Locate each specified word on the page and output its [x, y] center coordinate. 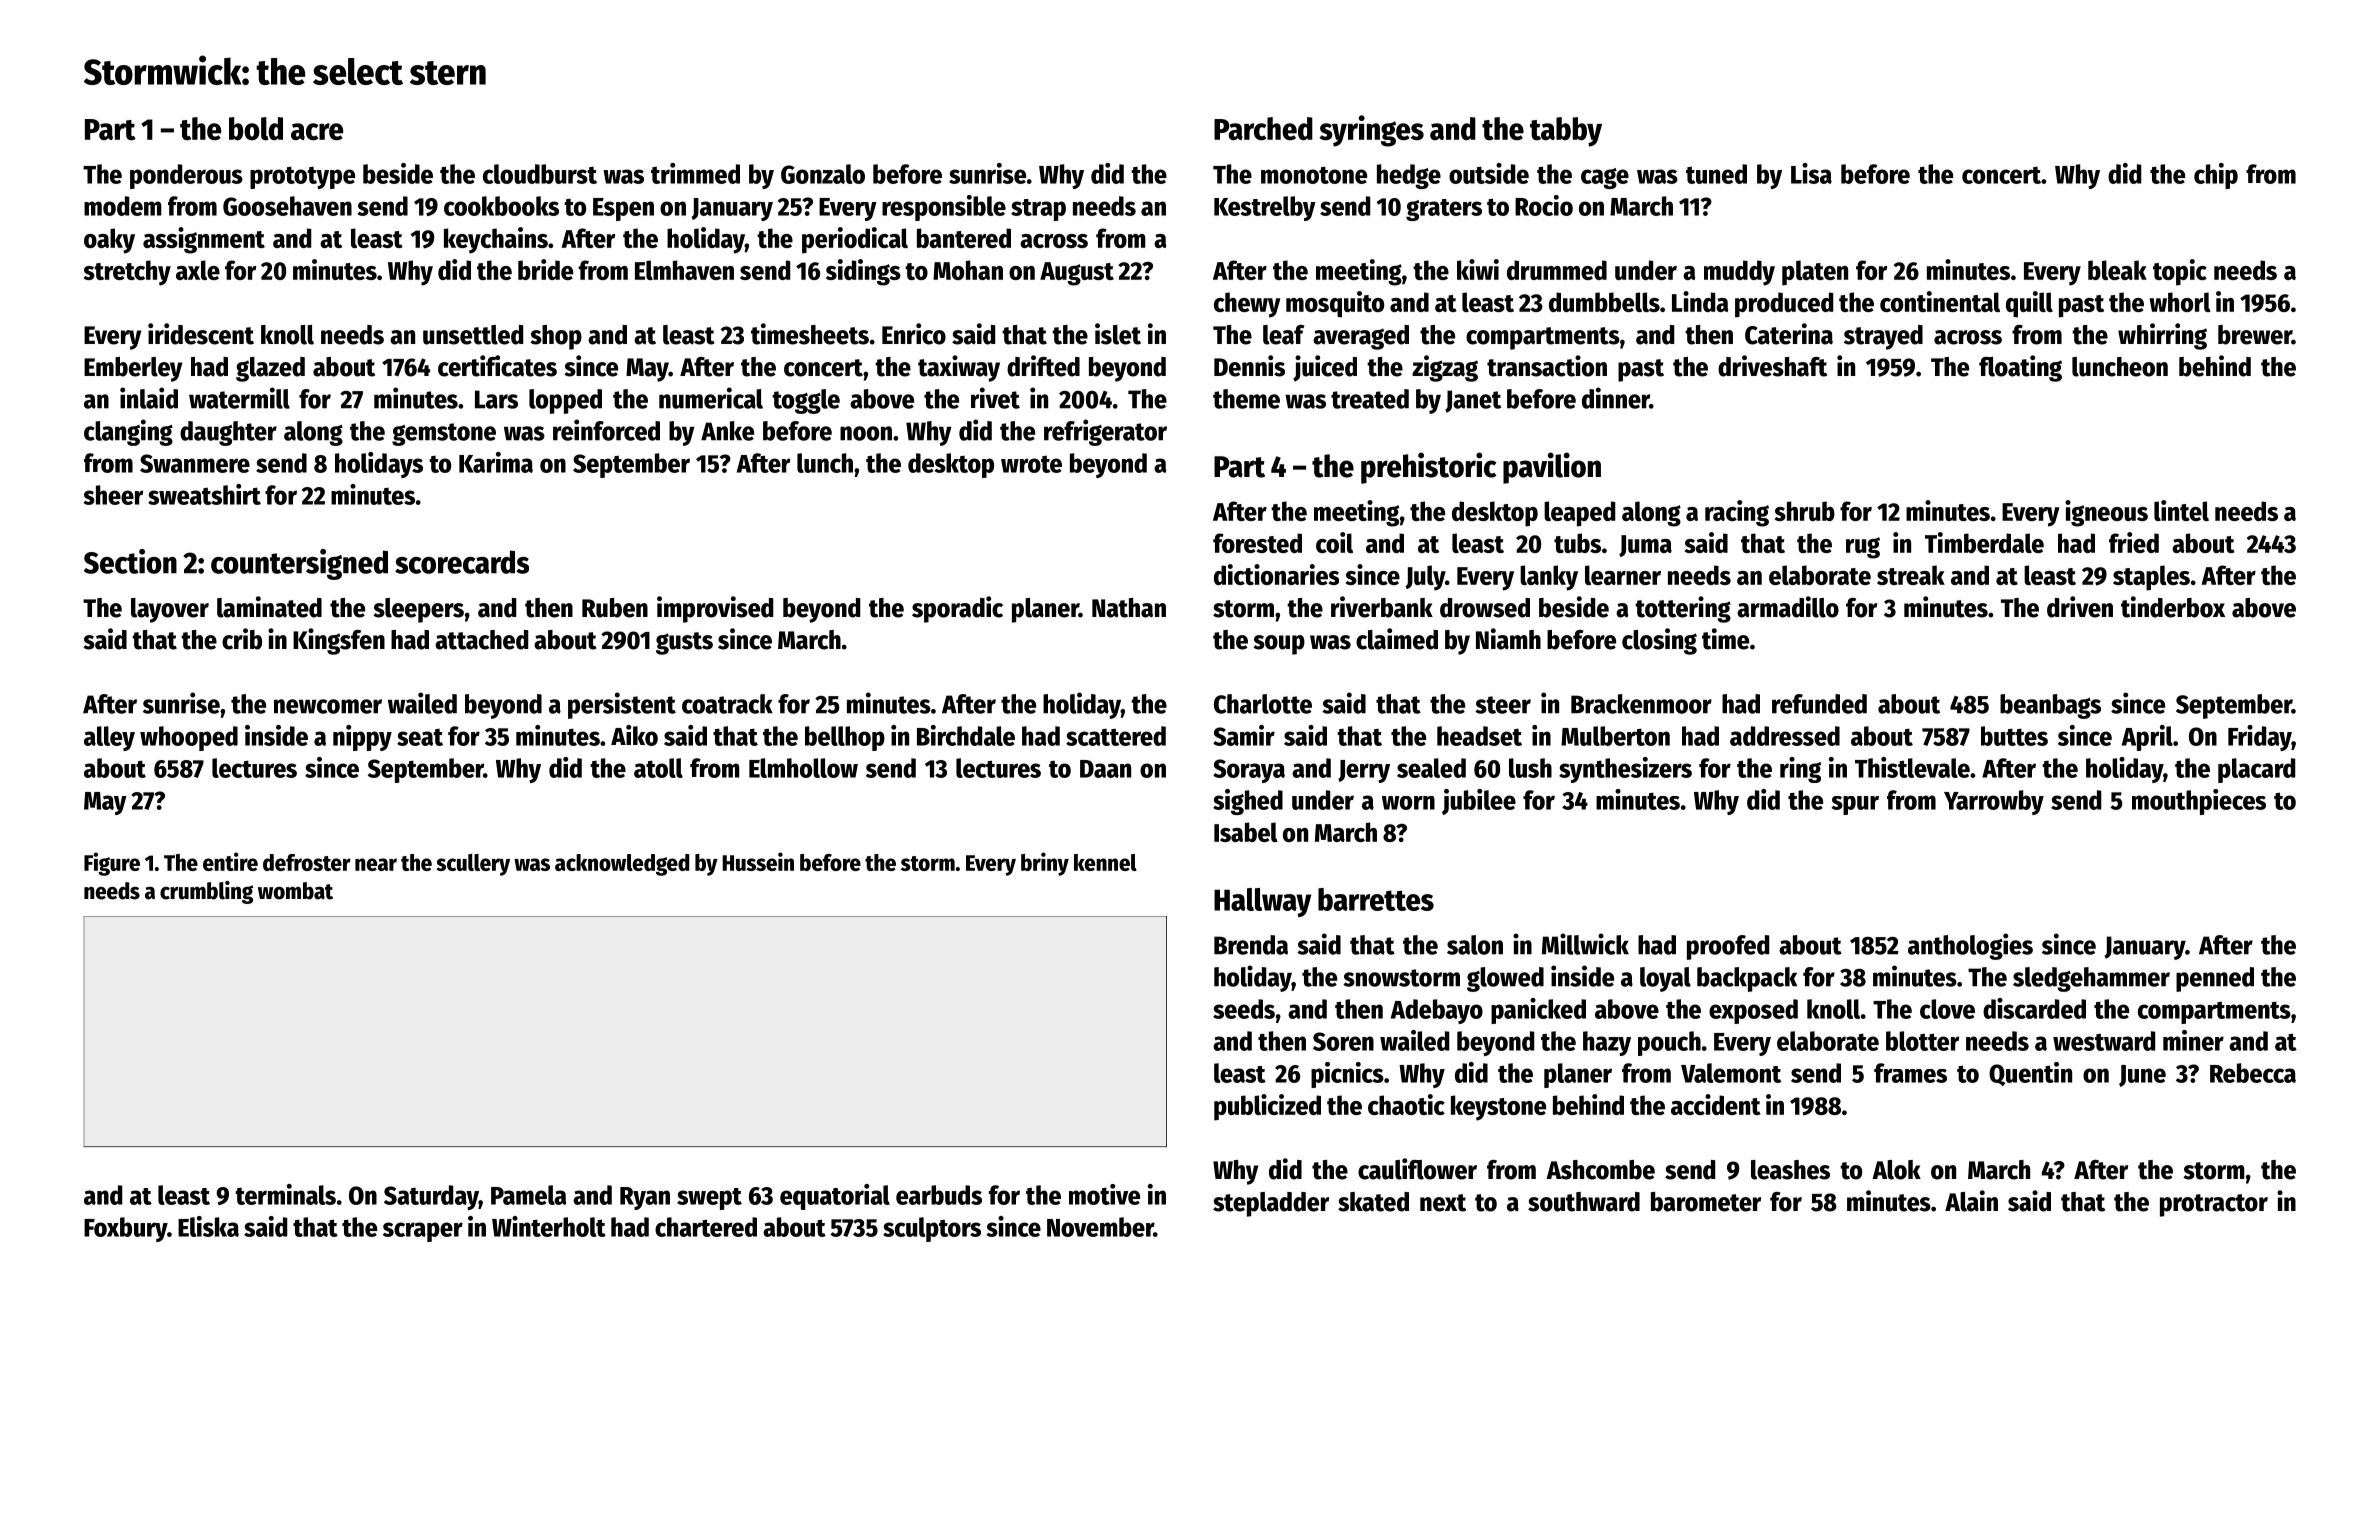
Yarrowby [1994, 802]
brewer [2255, 335]
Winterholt [549, 1226]
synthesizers [1625, 770]
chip [2216, 176]
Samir [1244, 735]
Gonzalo [823, 174]
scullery [473, 865]
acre [317, 132]
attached [481, 640]
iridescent [201, 334]
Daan [1105, 769]
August [1077, 274]
